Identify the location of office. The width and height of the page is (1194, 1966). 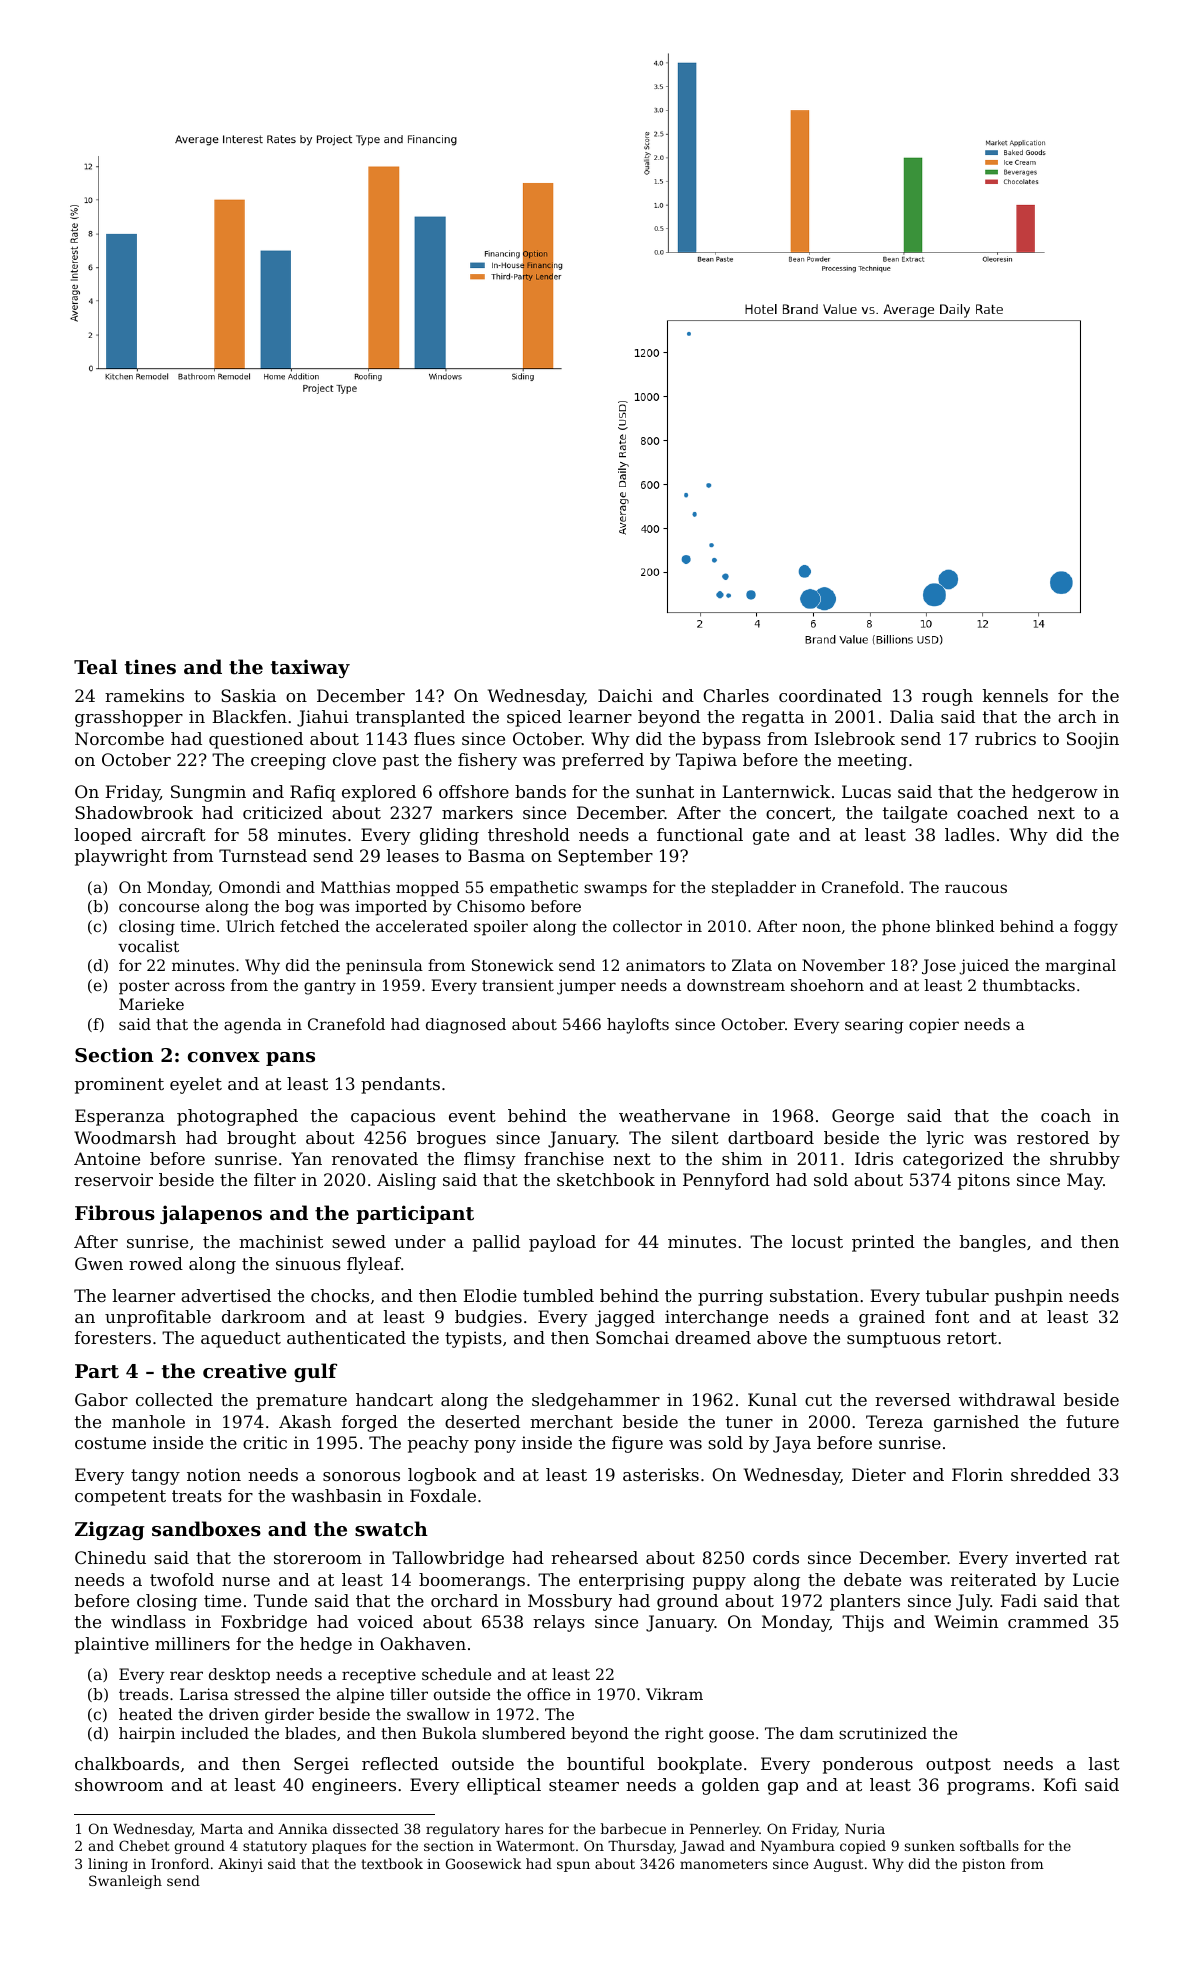
(548, 1694).
